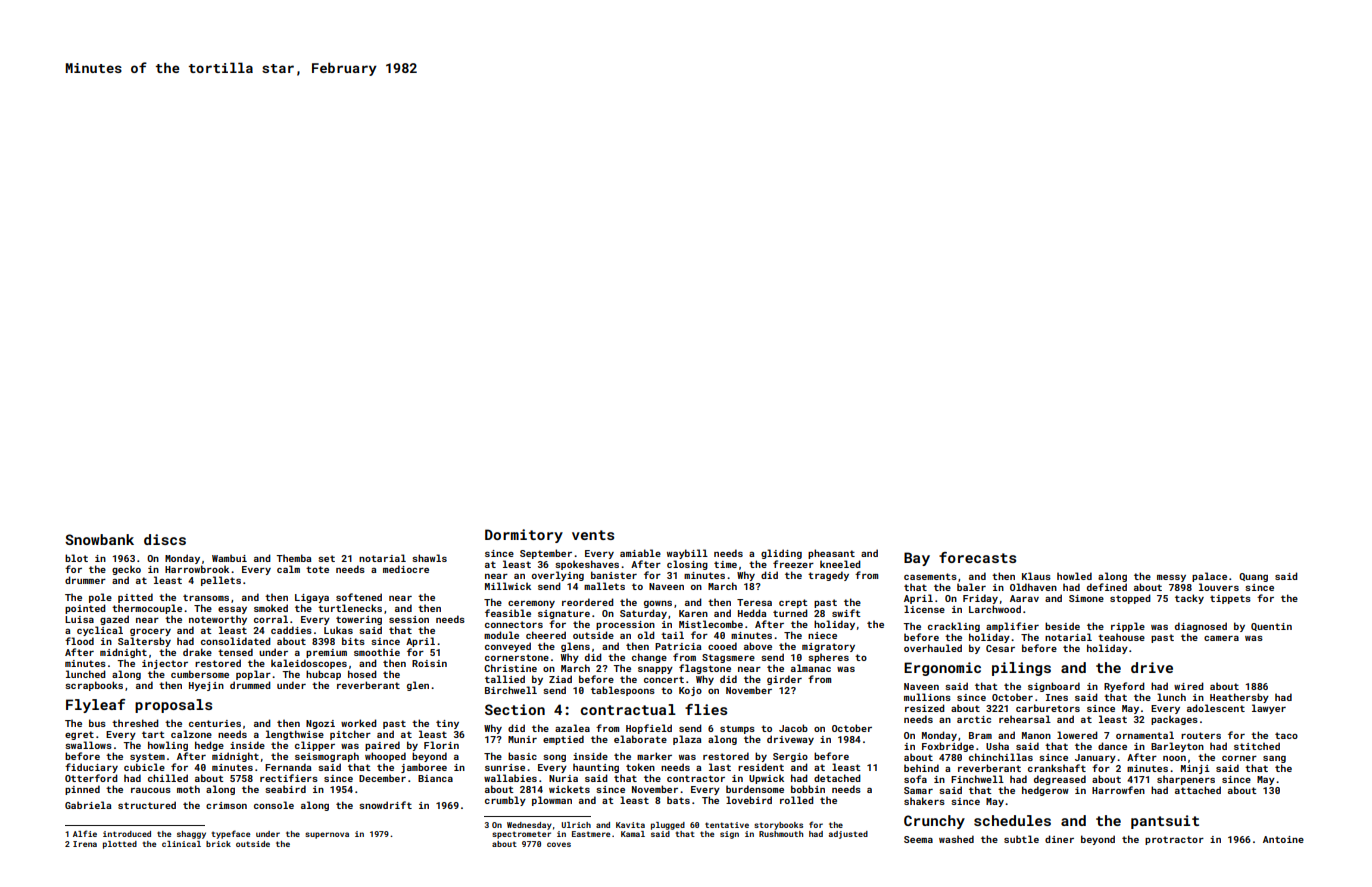 This screenshot has height=887, width=1372. I want to click on worked, so click(359, 723).
